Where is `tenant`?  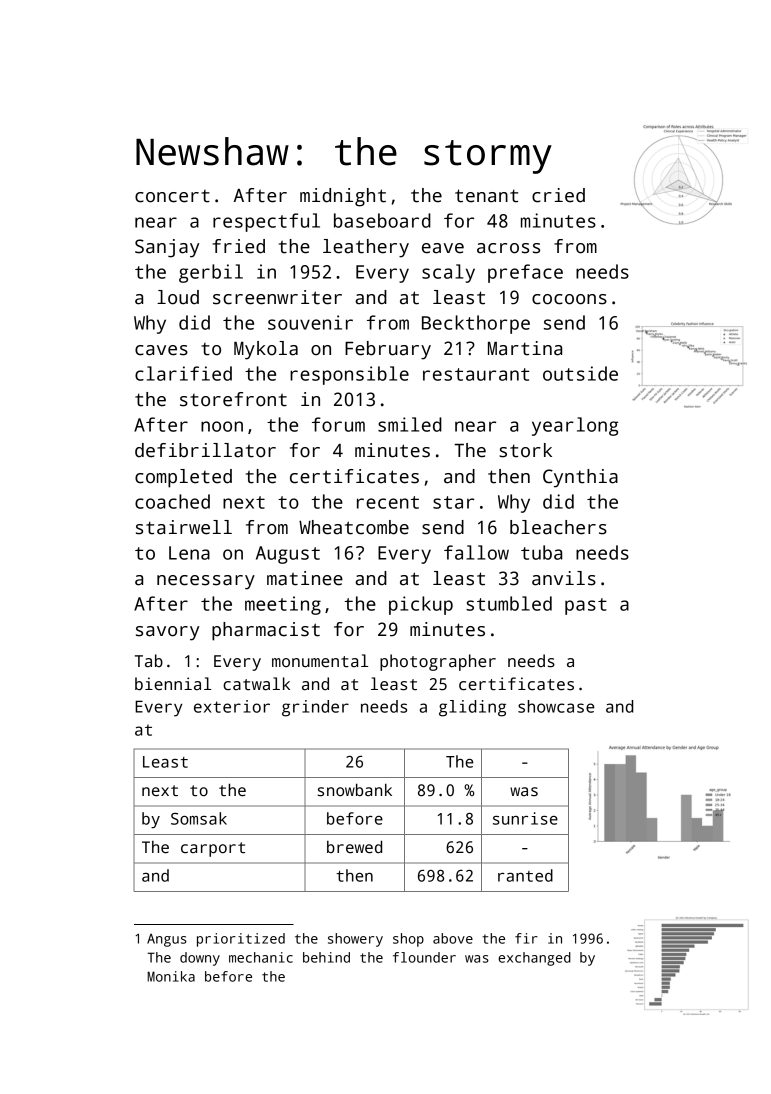
tenant is located at coordinates (486, 196).
